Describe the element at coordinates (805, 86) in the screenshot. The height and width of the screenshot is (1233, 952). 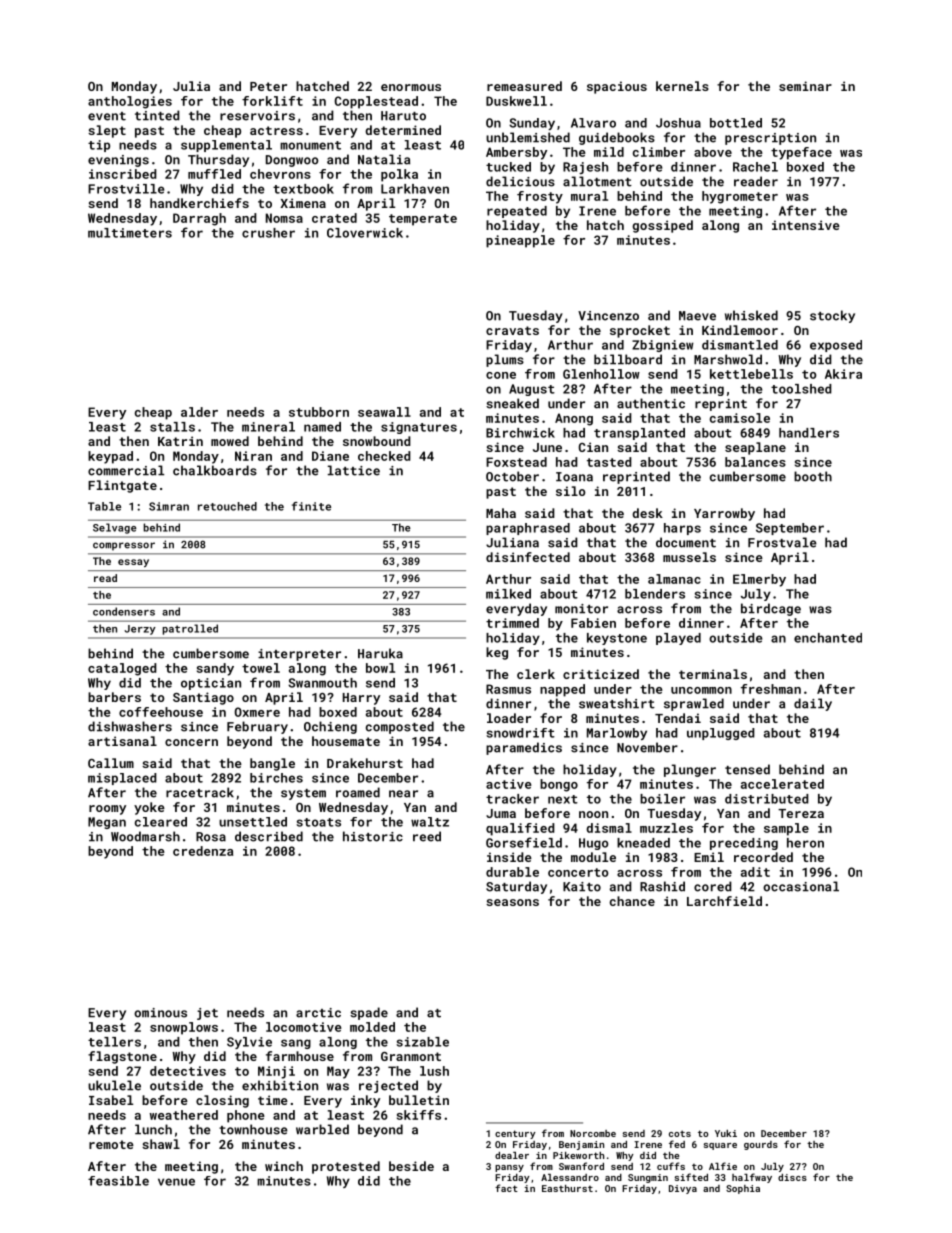
I see `seminar` at that location.
